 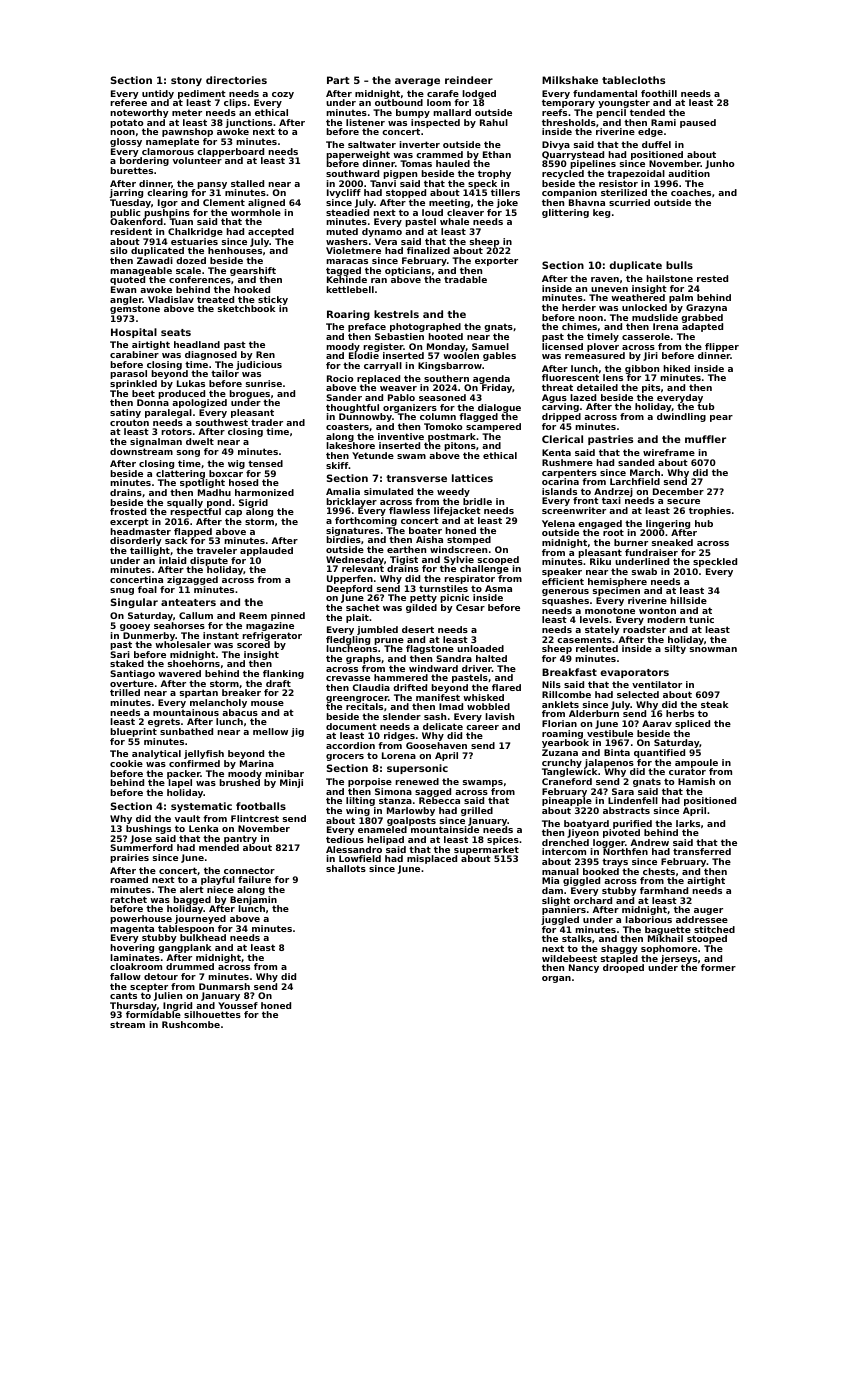 I want to click on Rushcombe, so click(x=191, y=1024).
